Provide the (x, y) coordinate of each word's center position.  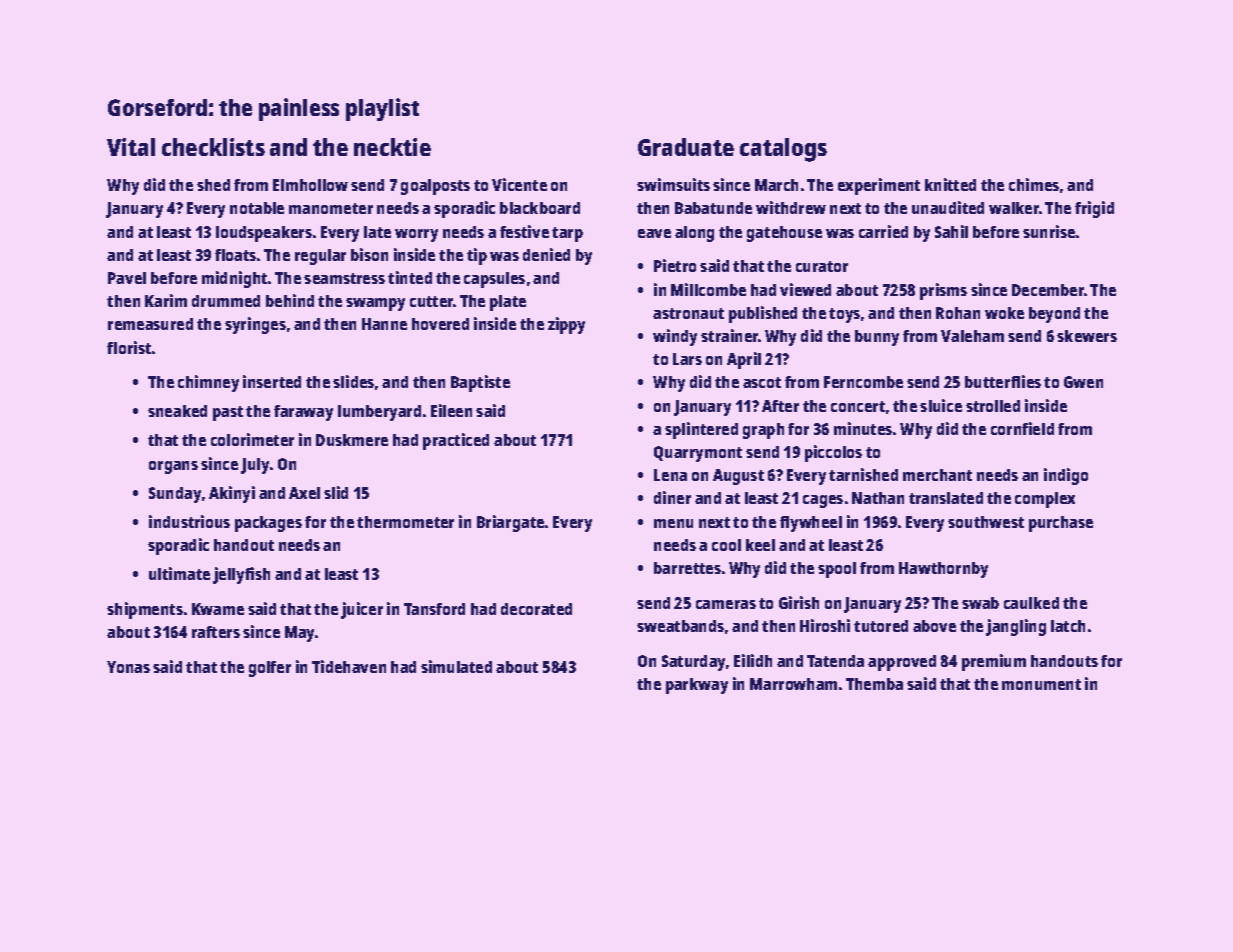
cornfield (1022, 428)
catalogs (783, 150)
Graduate (686, 147)
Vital (131, 147)
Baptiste (480, 383)
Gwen (1083, 382)
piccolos (833, 453)
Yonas (128, 667)
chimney (208, 383)
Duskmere (352, 440)
